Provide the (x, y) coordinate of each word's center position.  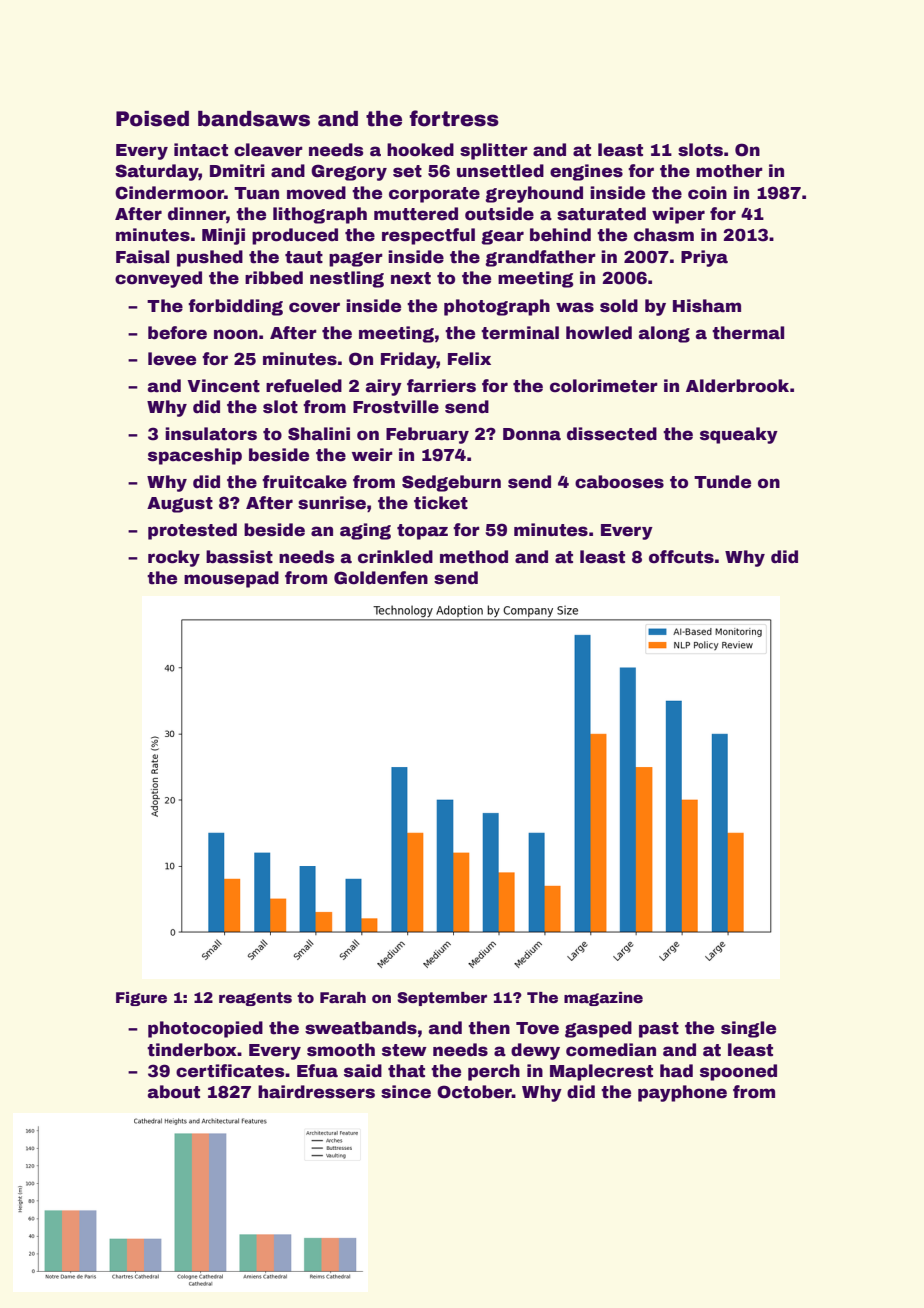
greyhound (534, 194)
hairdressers (316, 1092)
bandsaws (254, 119)
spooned (738, 1072)
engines (586, 172)
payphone (682, 1093)
